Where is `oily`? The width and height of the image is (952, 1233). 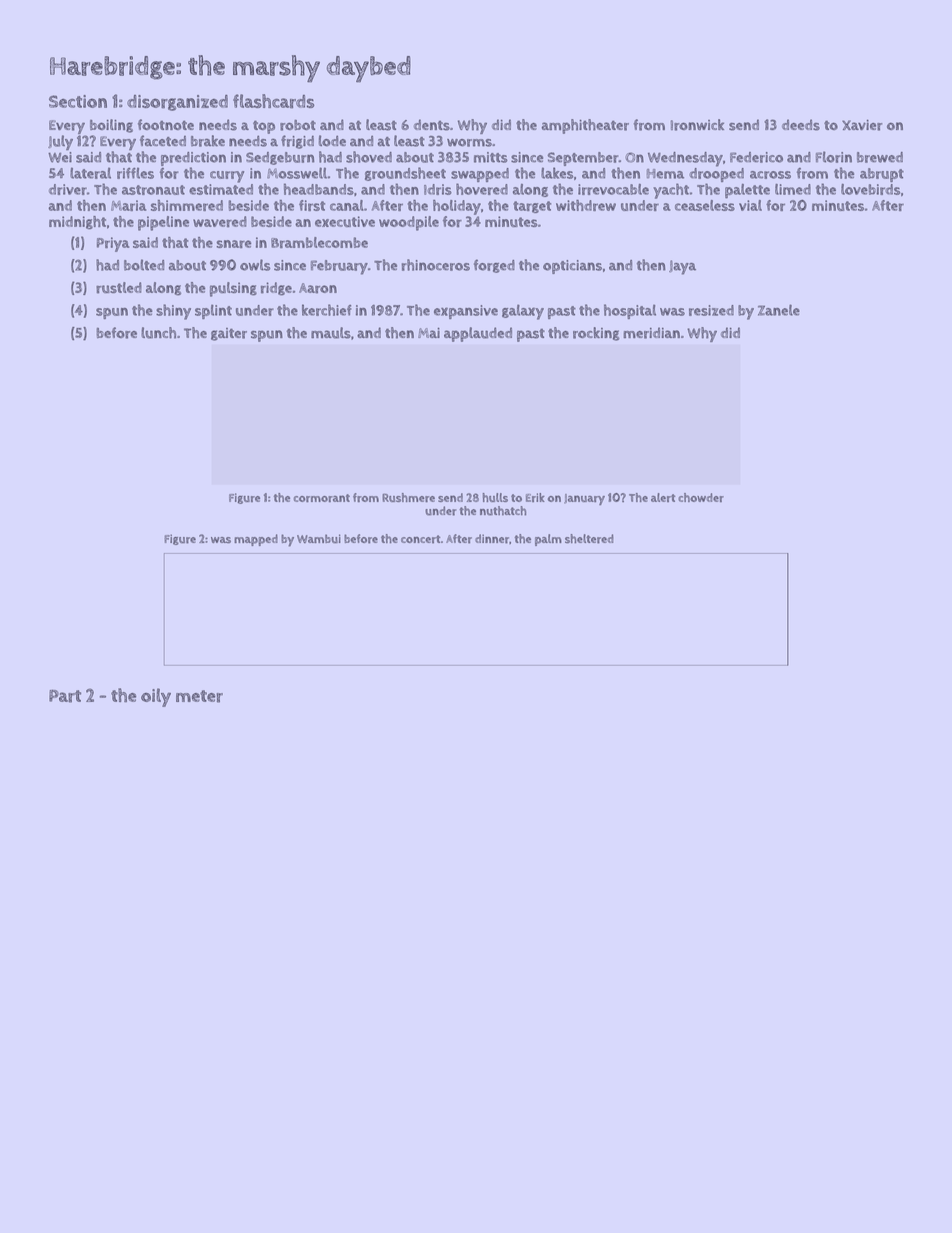
oily is located at coordinates (156, 697).
